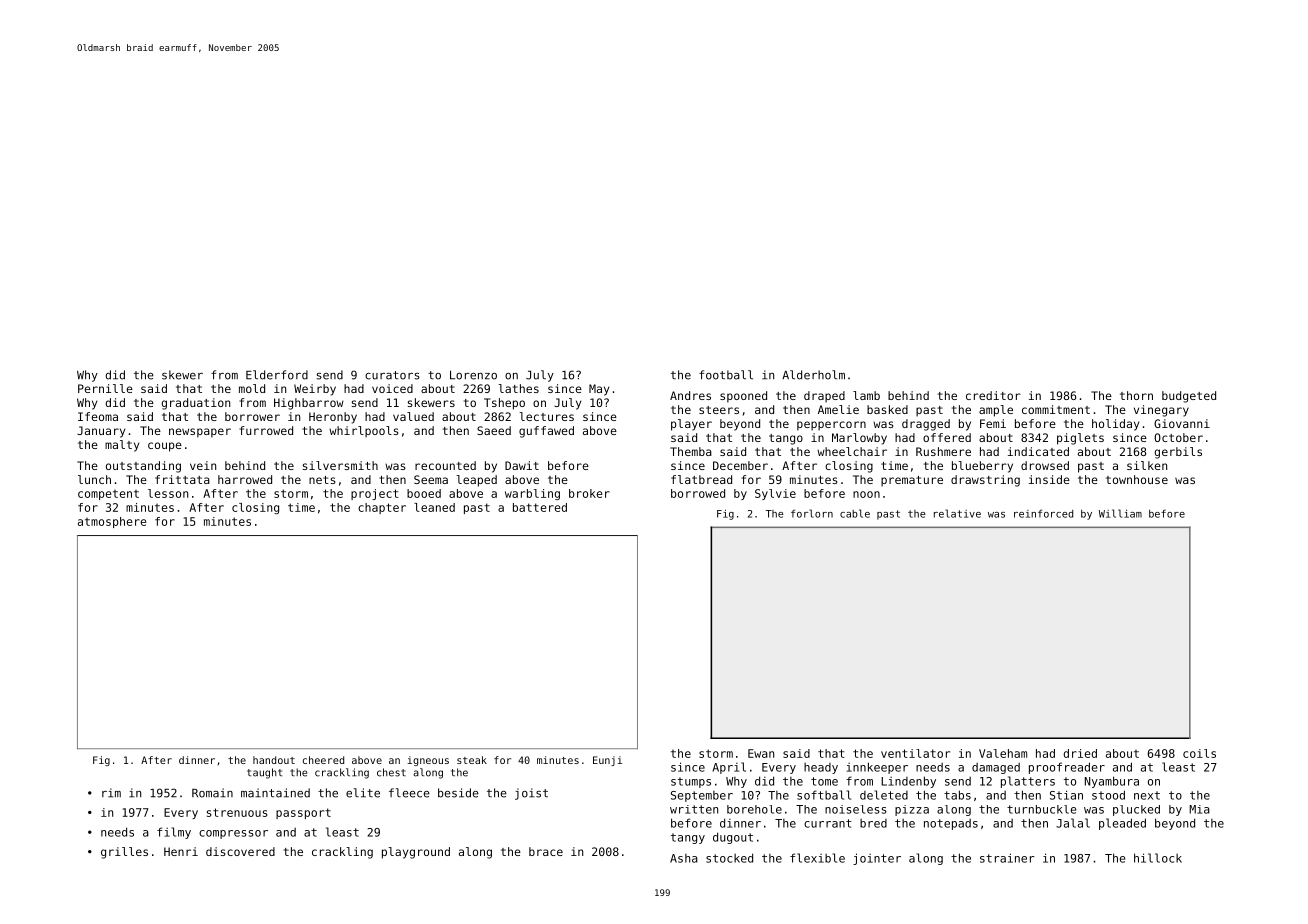 The width and height of the screenshot is (1308, 924). I want to click on relative, so click(957, 513).
